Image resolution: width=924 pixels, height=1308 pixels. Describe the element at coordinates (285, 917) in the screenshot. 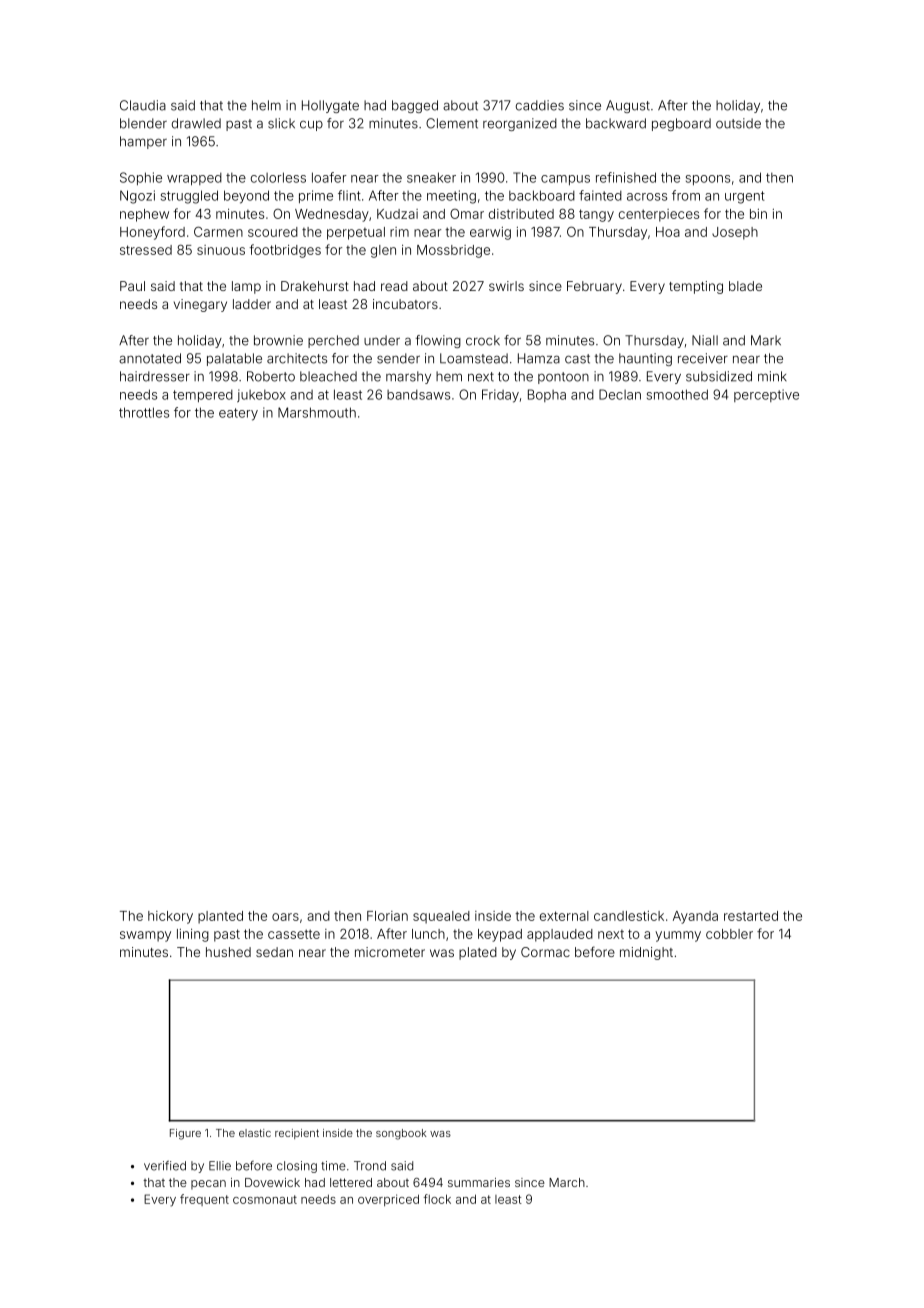

I see `oars` at that location.
